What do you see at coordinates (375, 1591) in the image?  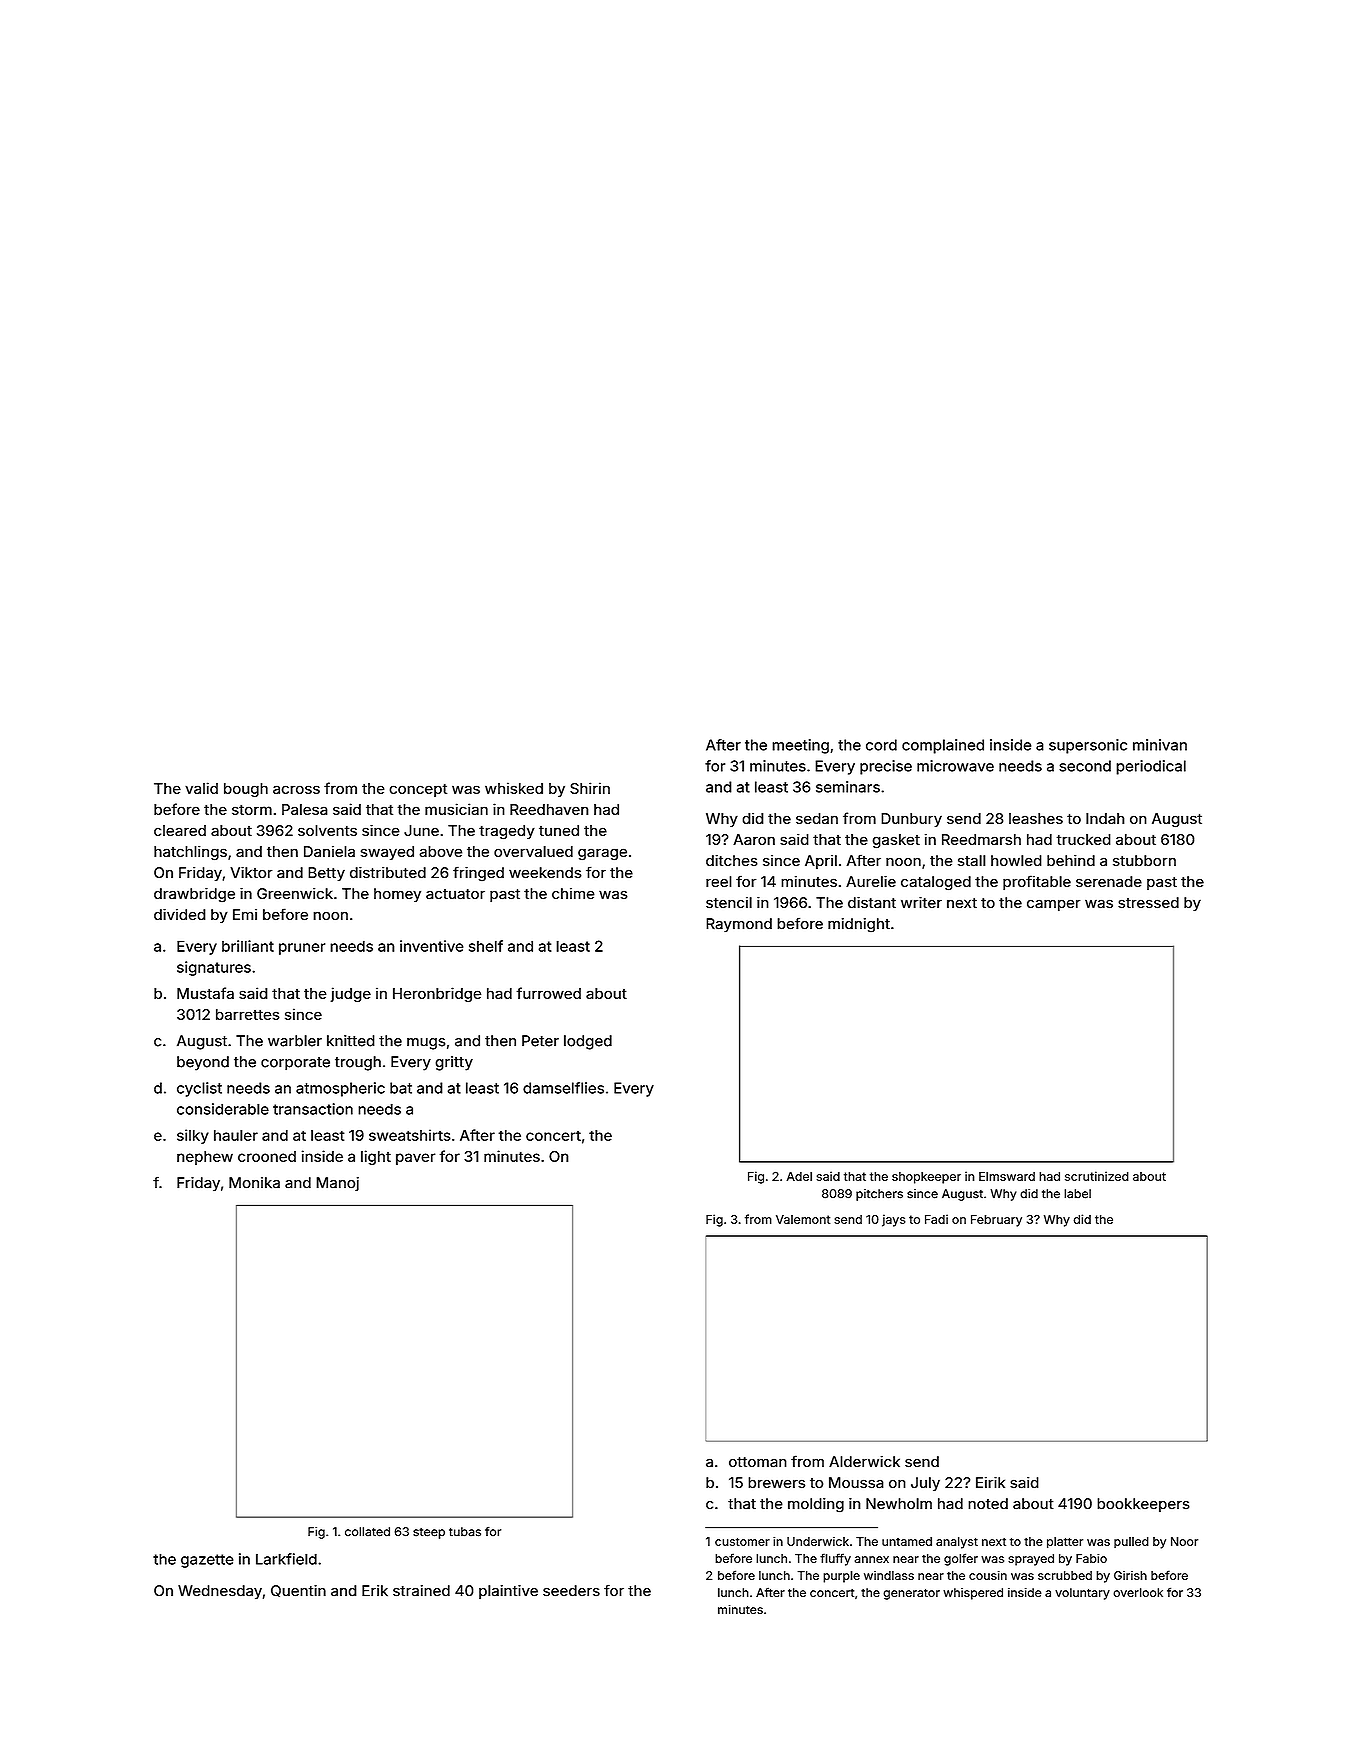 I see `Erik` at bounding box center [375, 1591].
